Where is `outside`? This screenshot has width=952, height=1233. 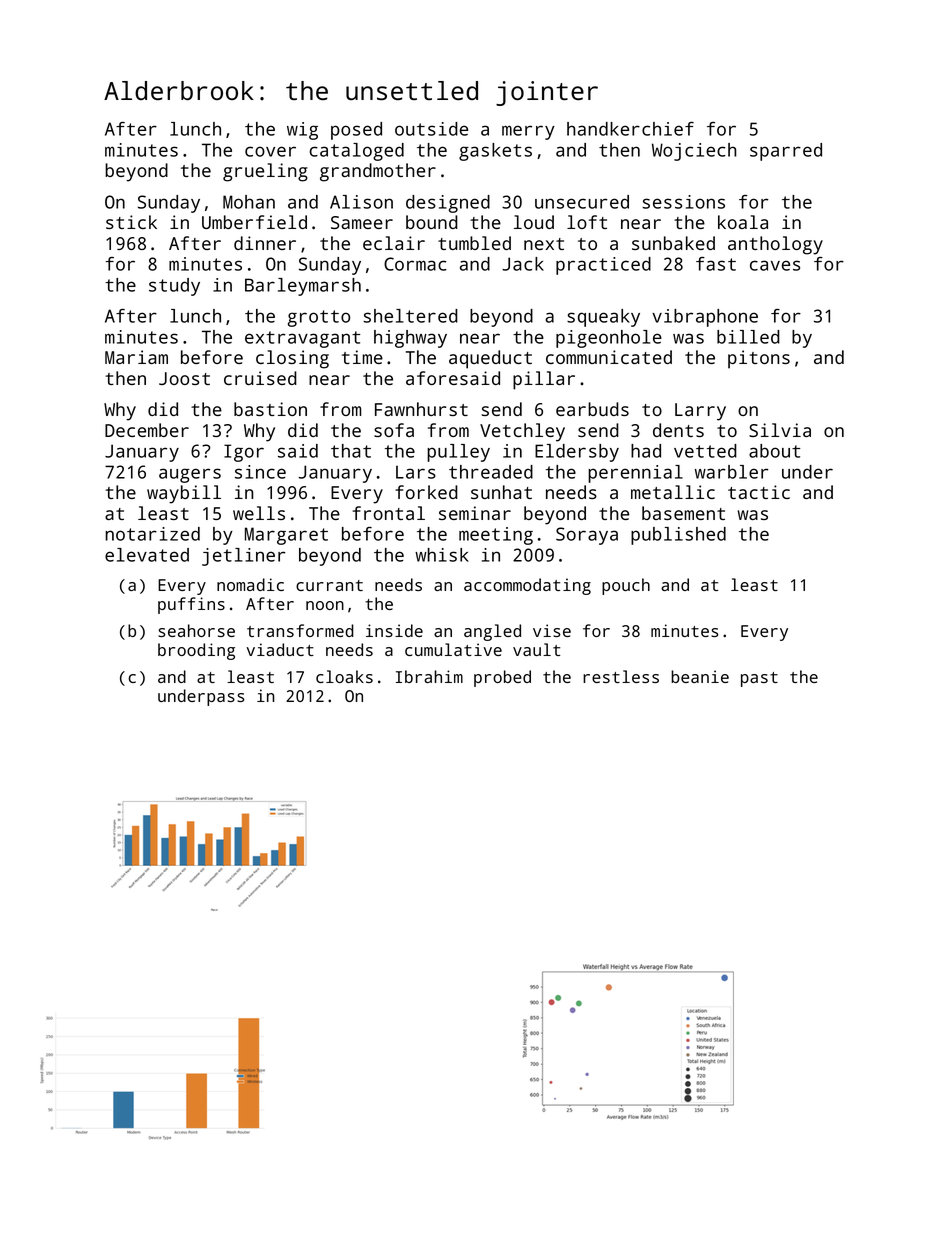 outside is located at coordinates (431, 129).
